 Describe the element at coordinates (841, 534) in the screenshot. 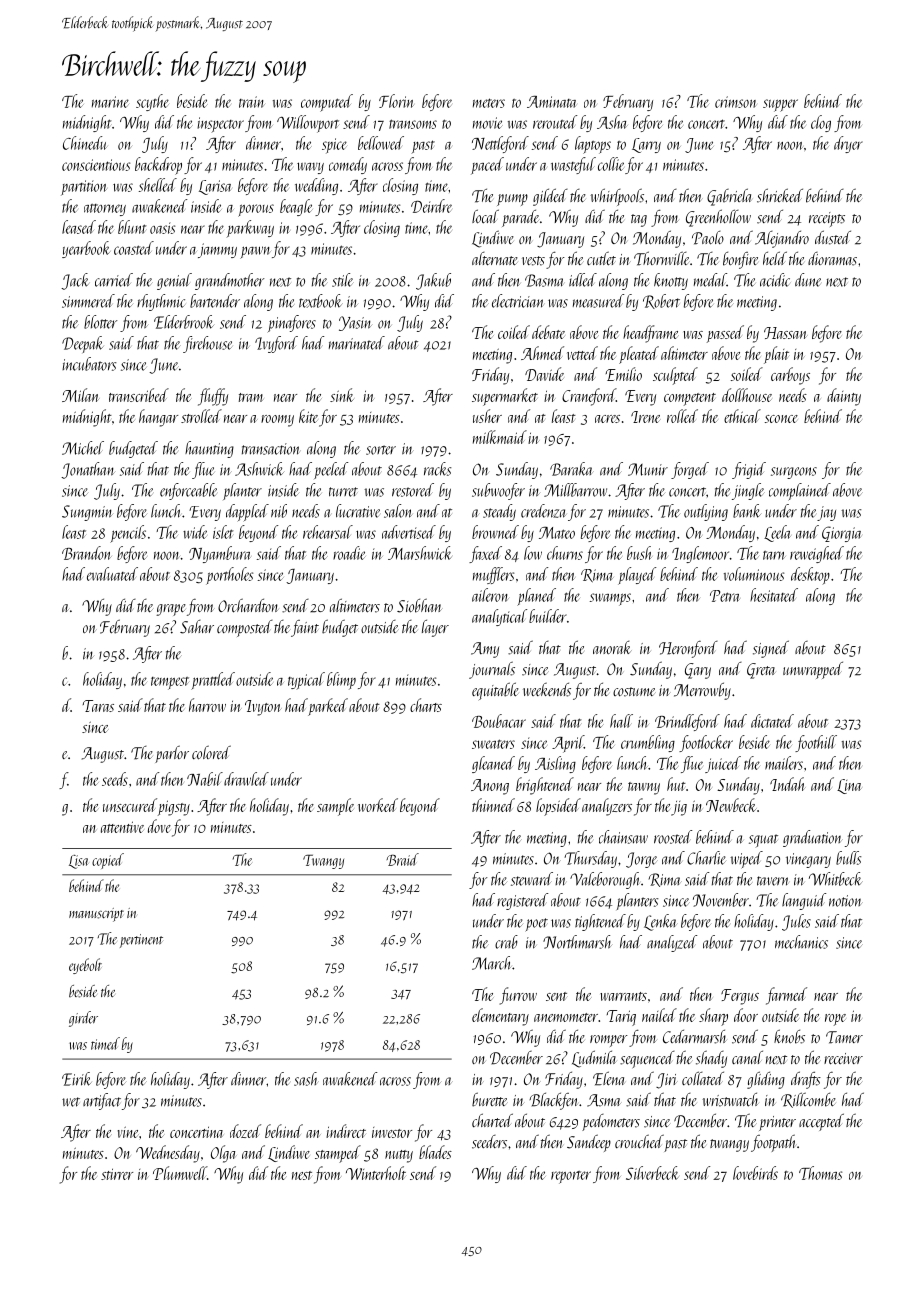

I see `Giorgia` at that location.
